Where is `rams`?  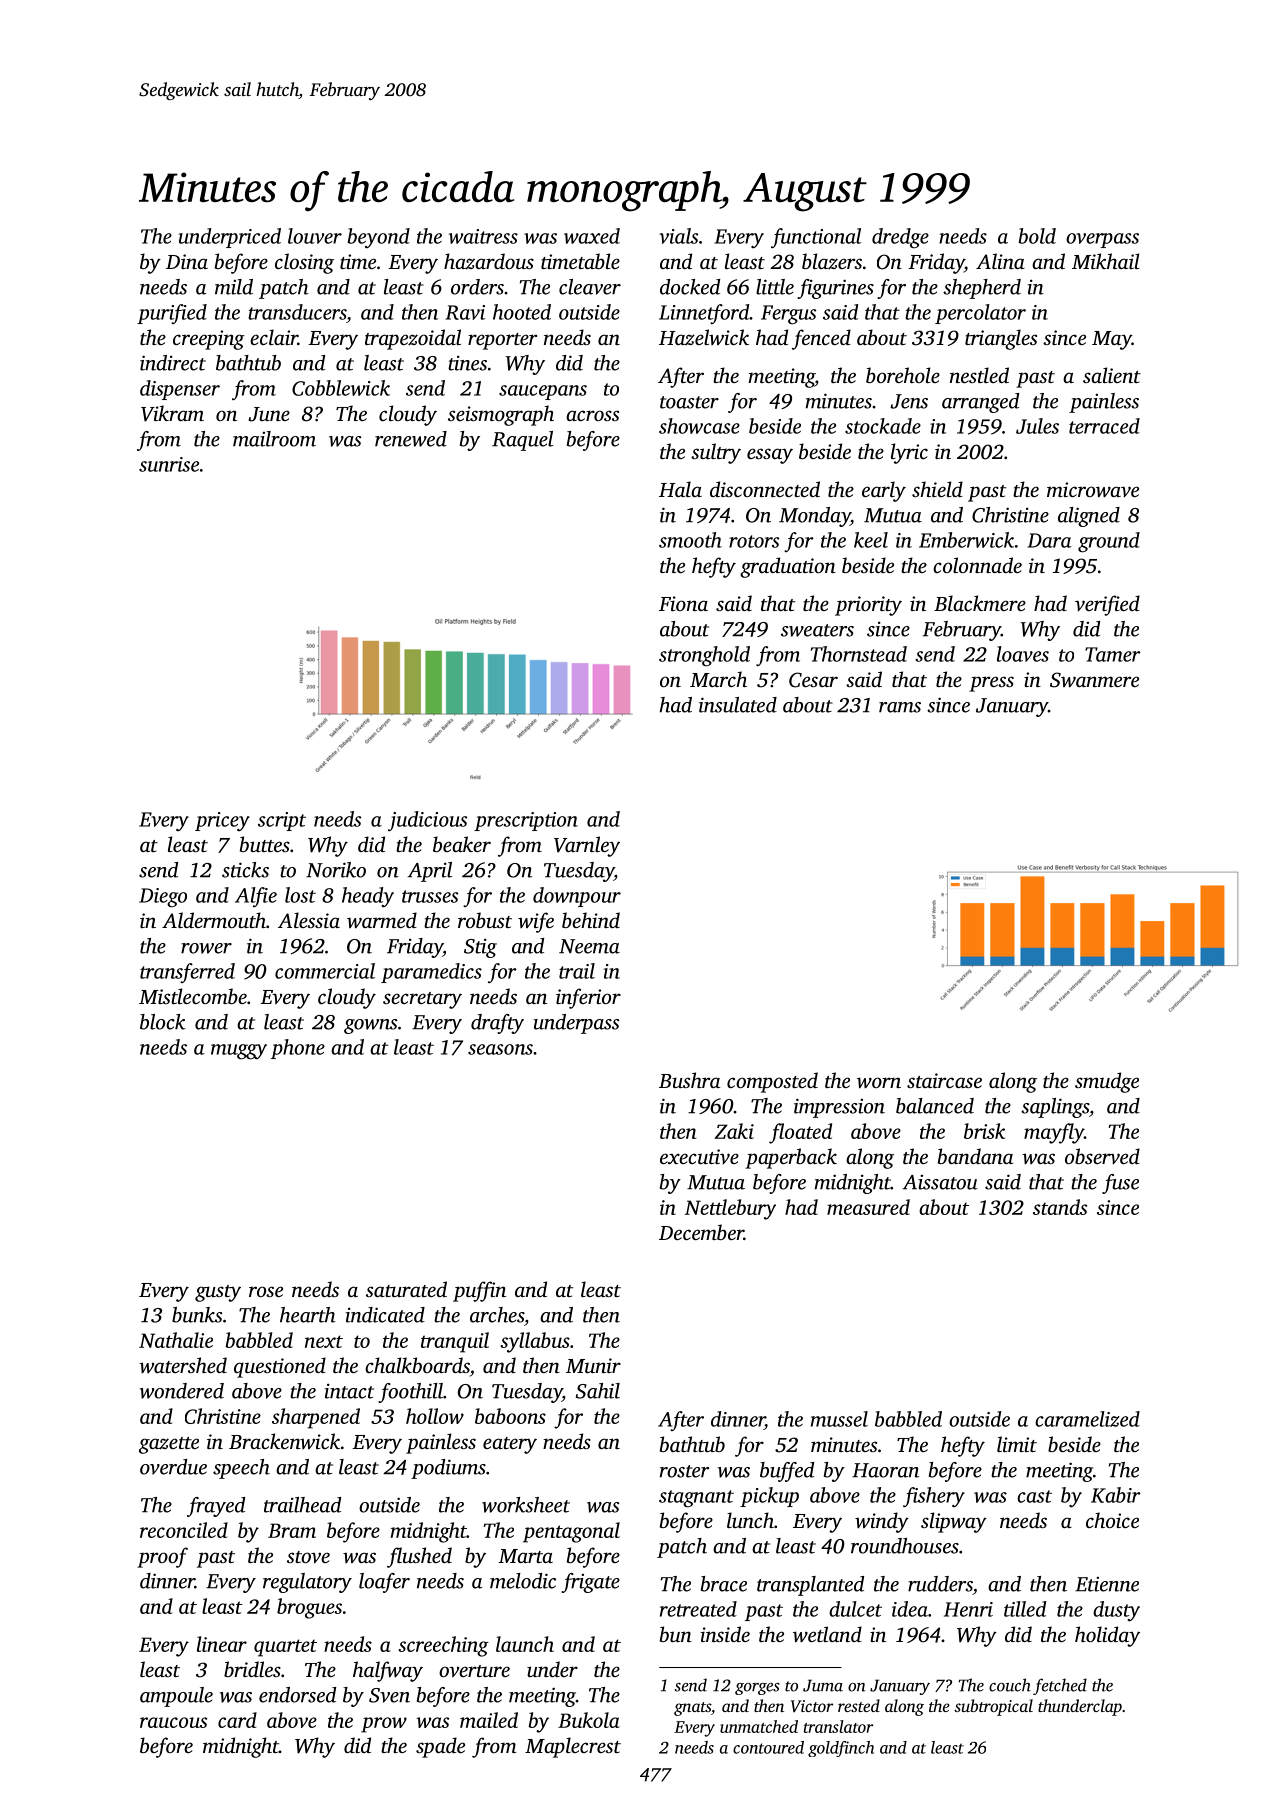
rams is located at coordinates (900, 707).
